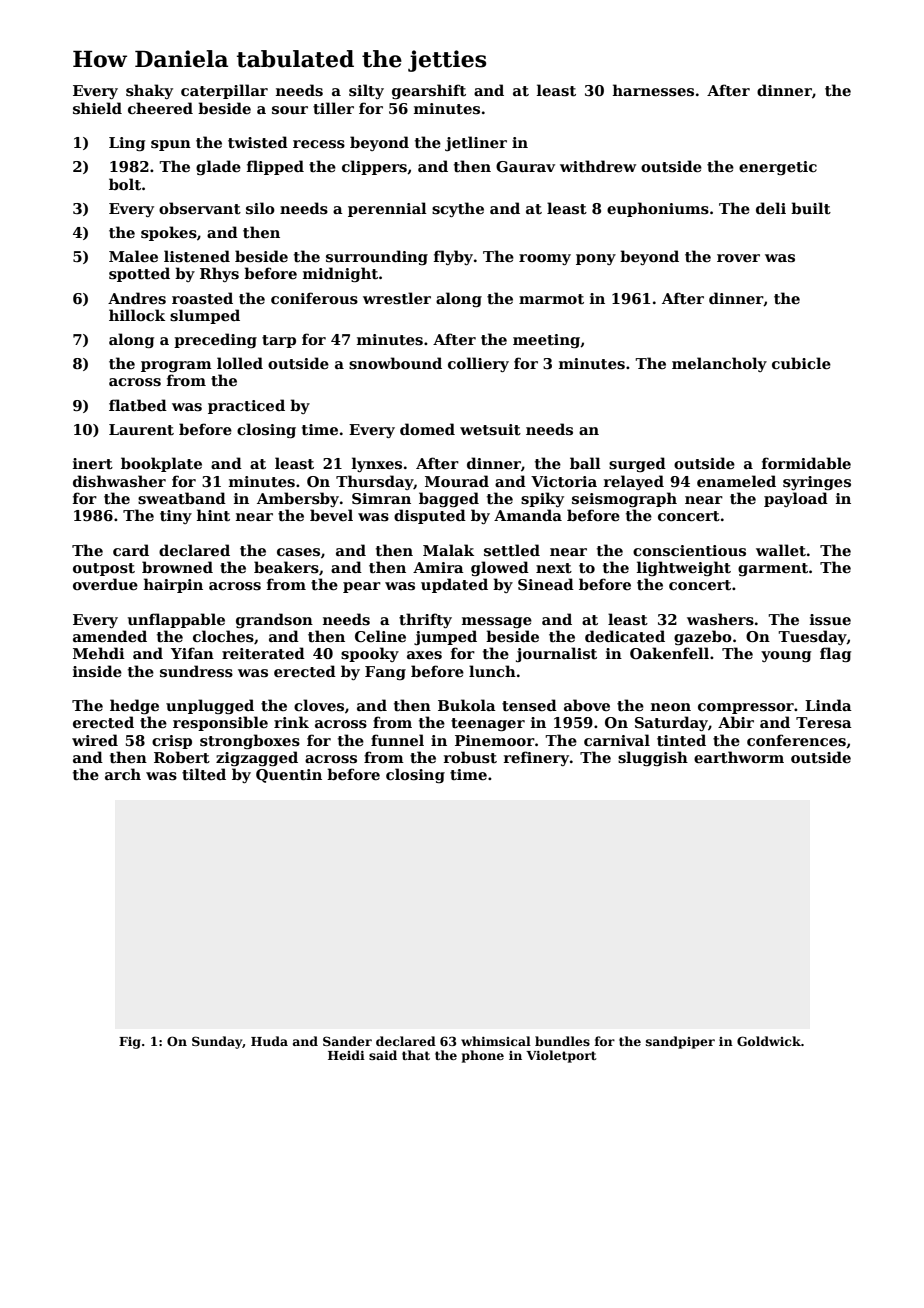 Image resolution: width=924 pixels, height=1308 pixels. What do you see at coordinates (801, 363) in the document?
I see `cubicle` at bounding box center [801, 363].
